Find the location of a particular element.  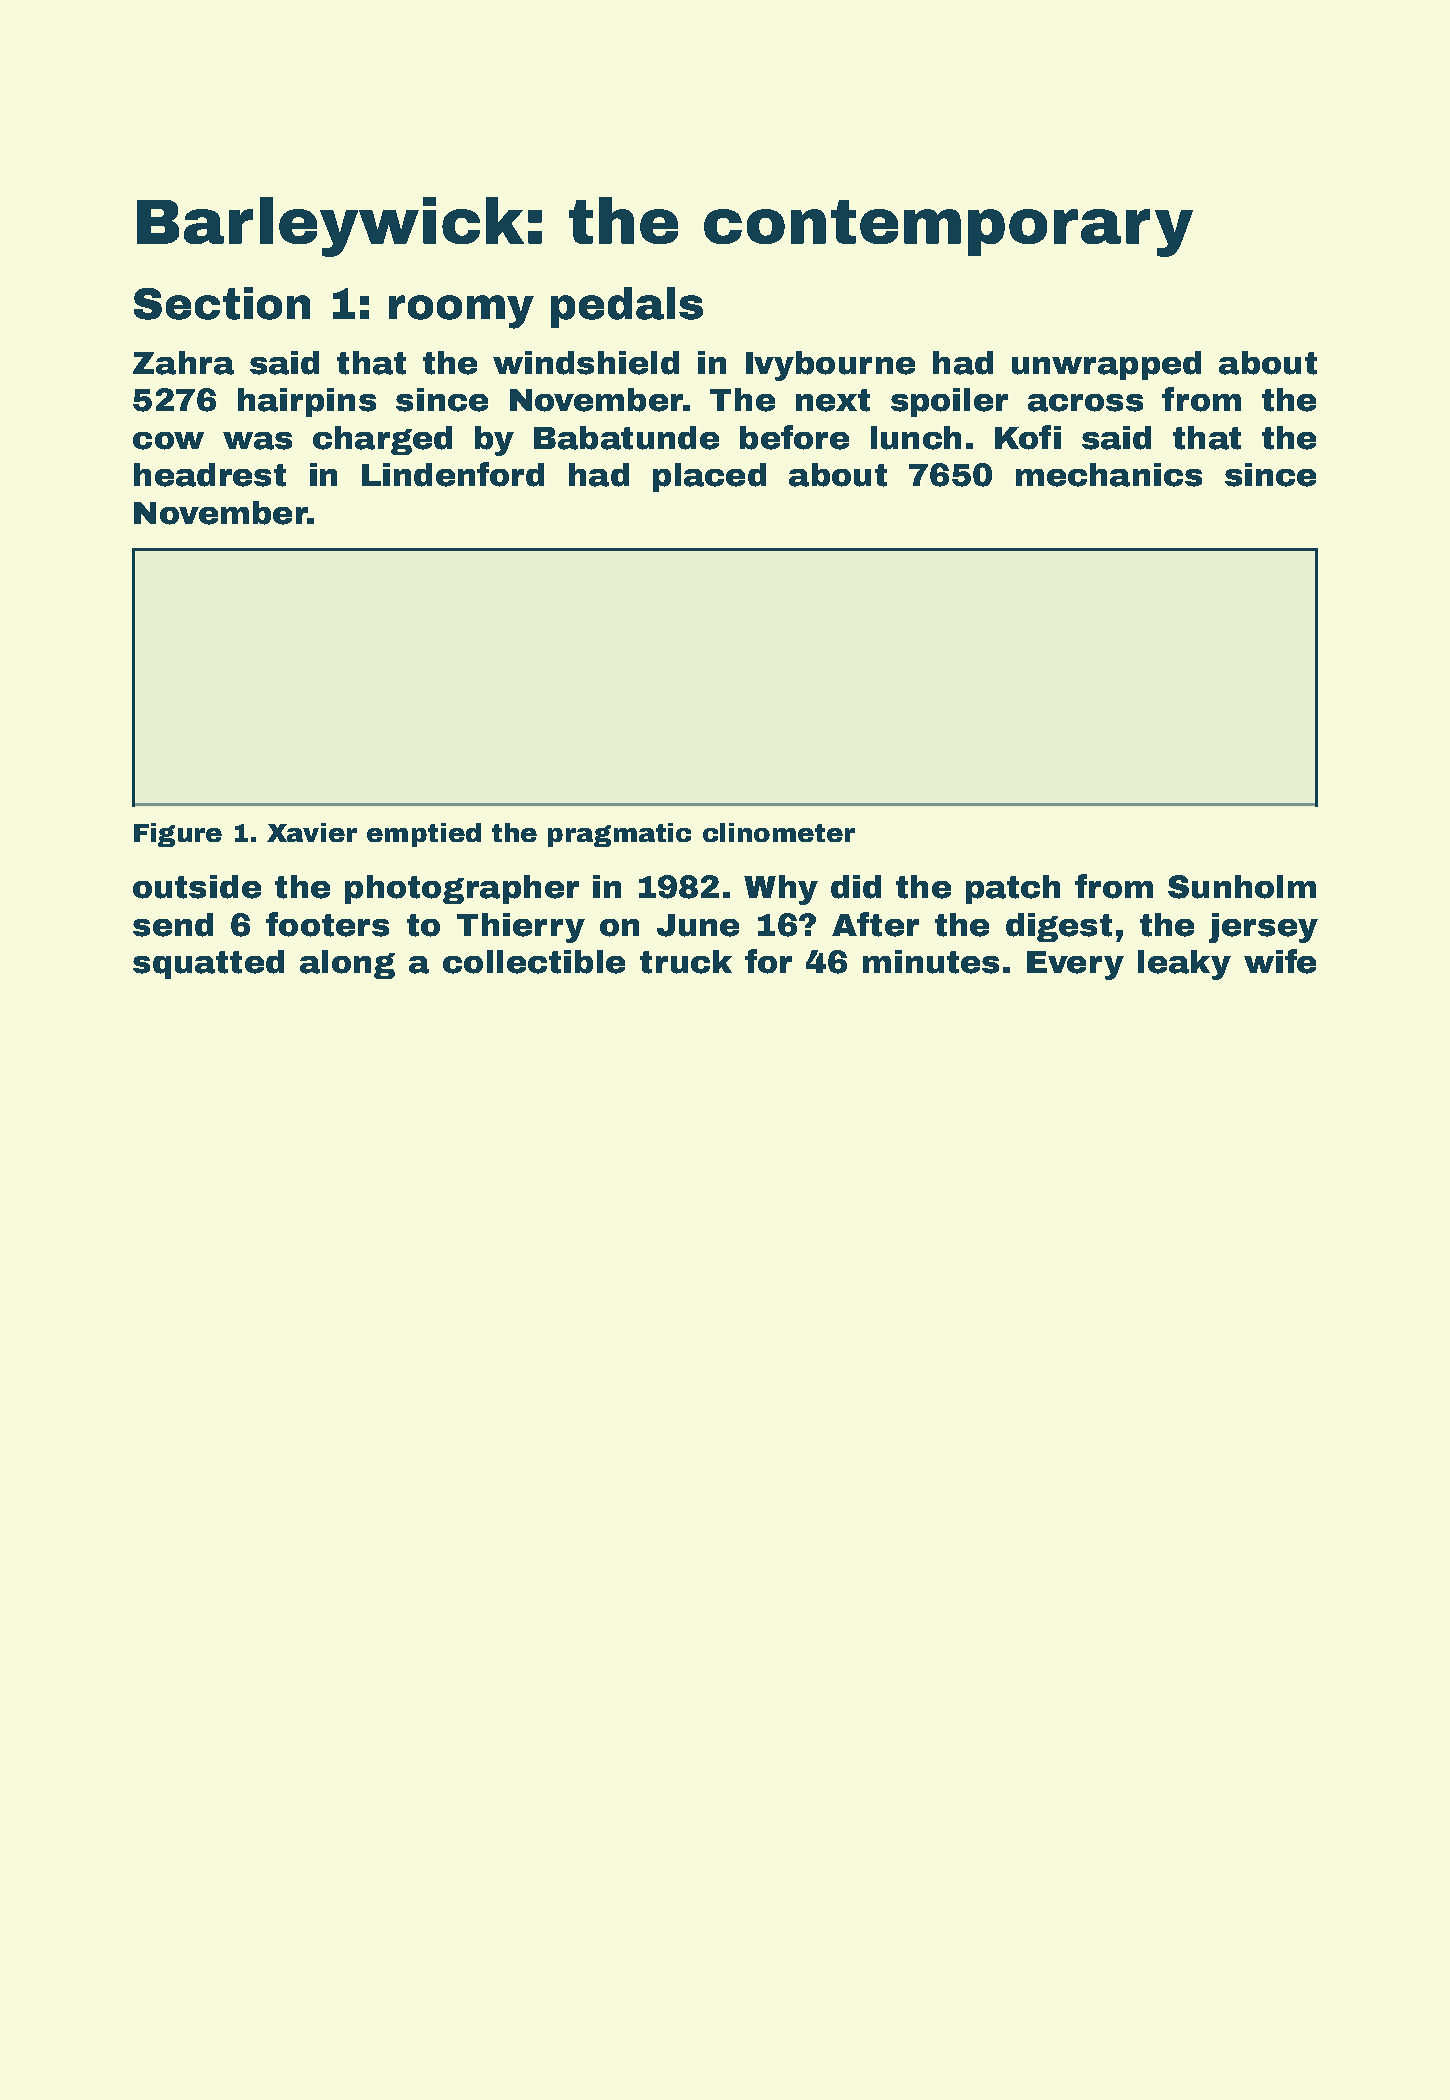

before is located at coordinates (794, 437).
